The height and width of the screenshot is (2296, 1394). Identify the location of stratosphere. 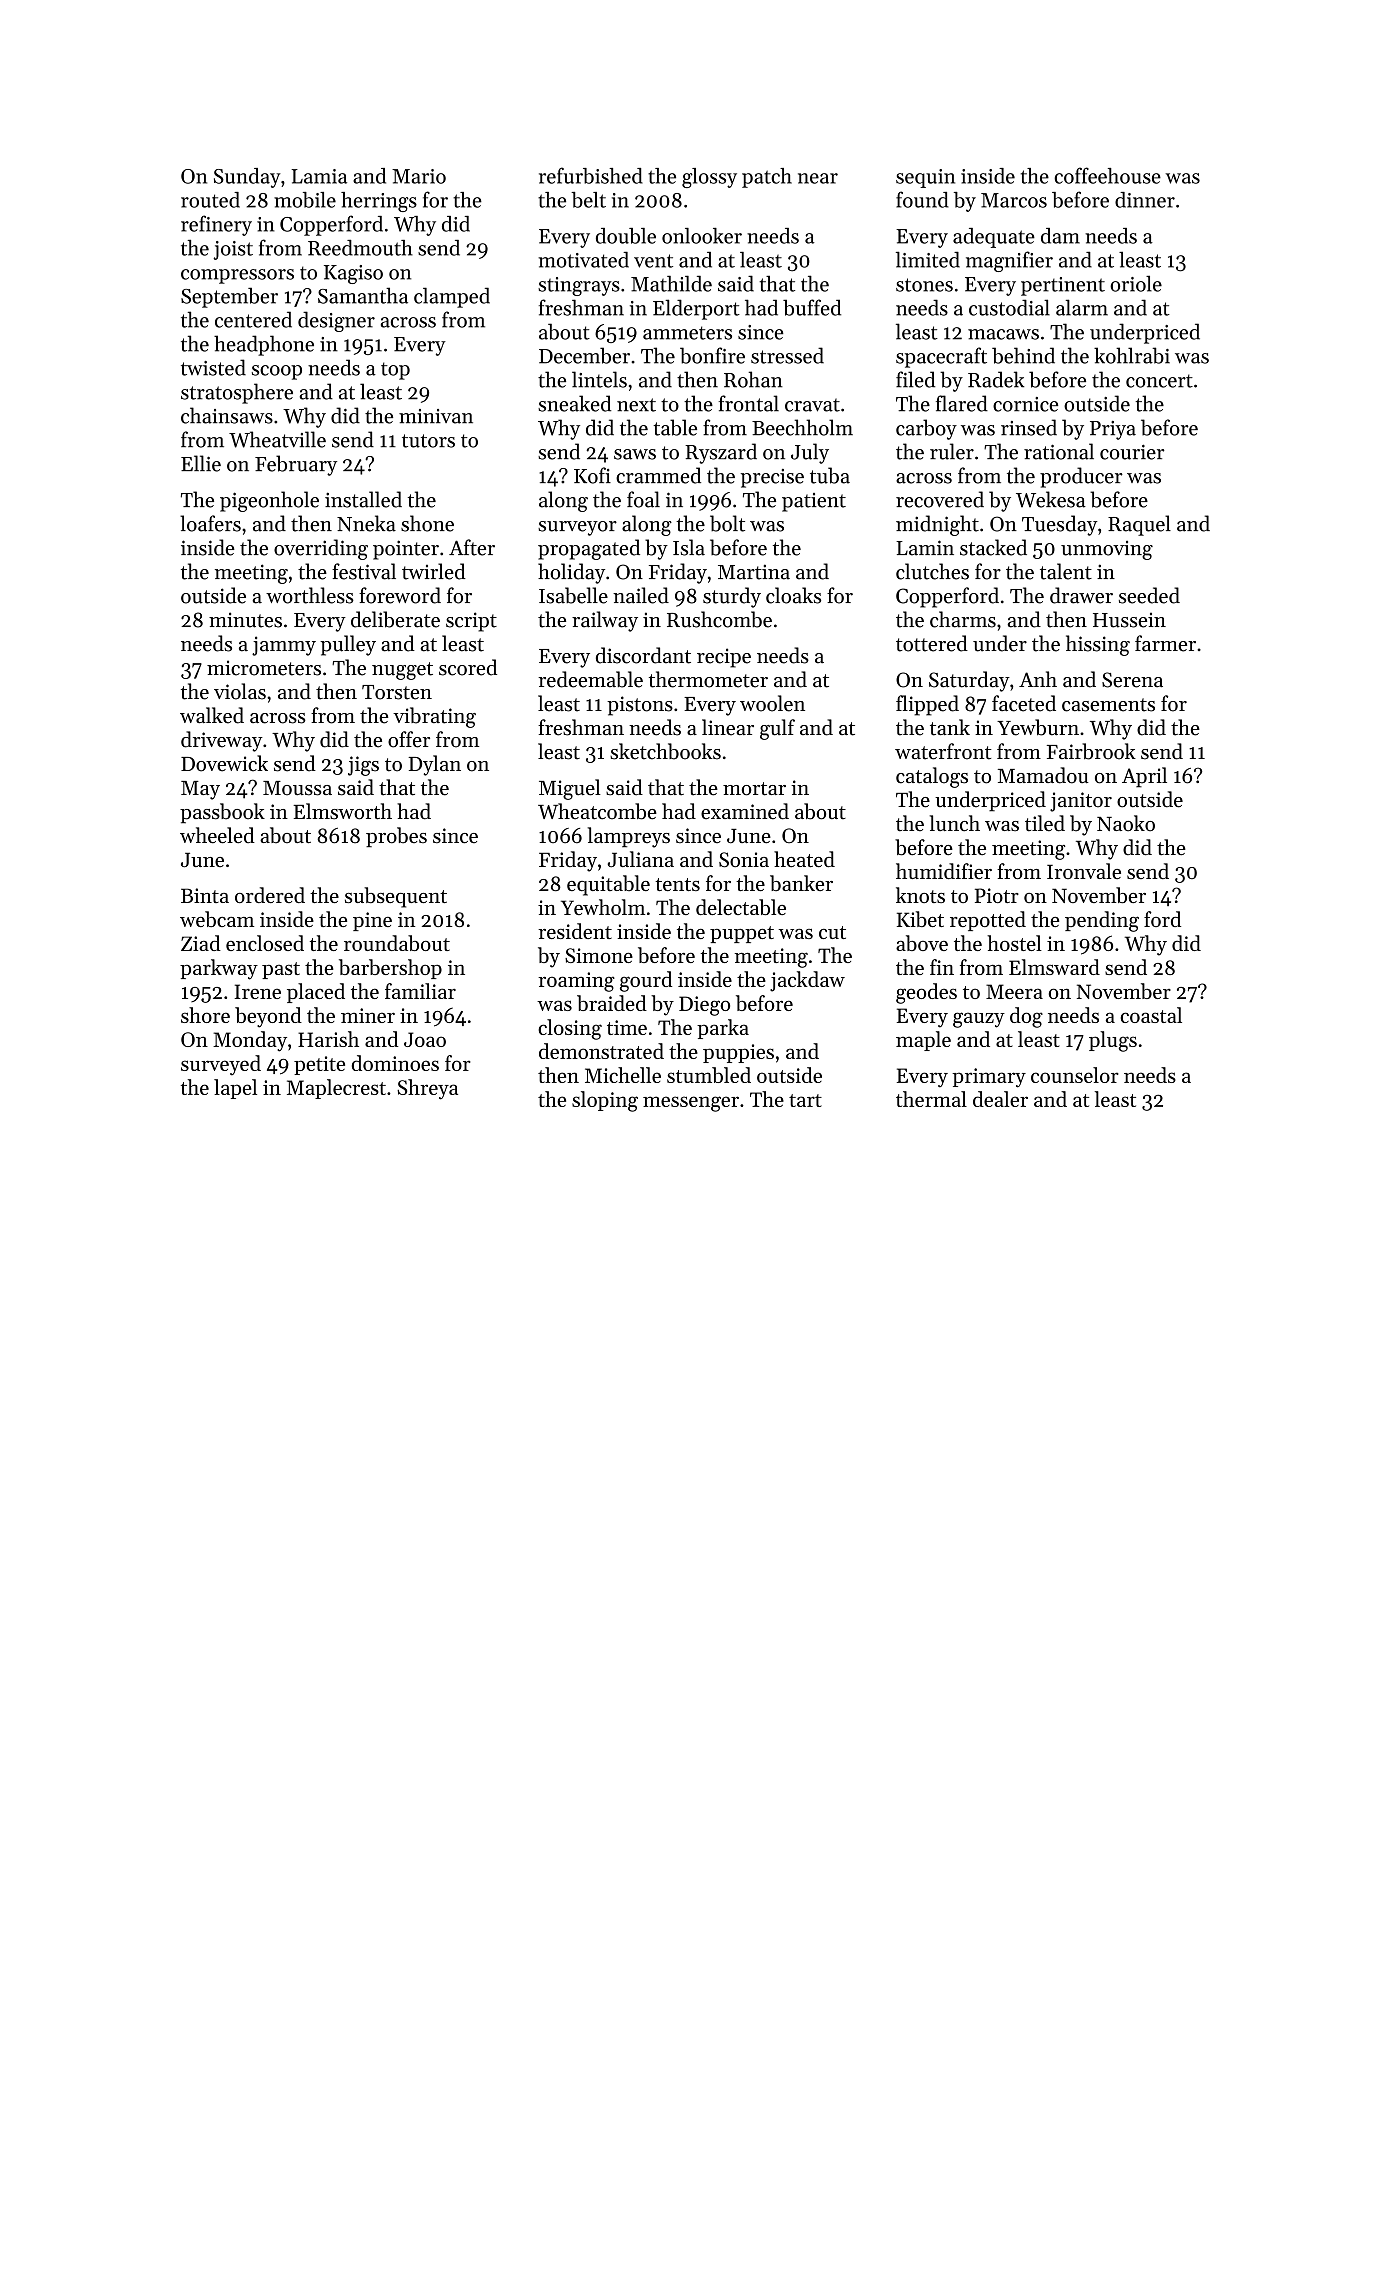
(237, 393).
